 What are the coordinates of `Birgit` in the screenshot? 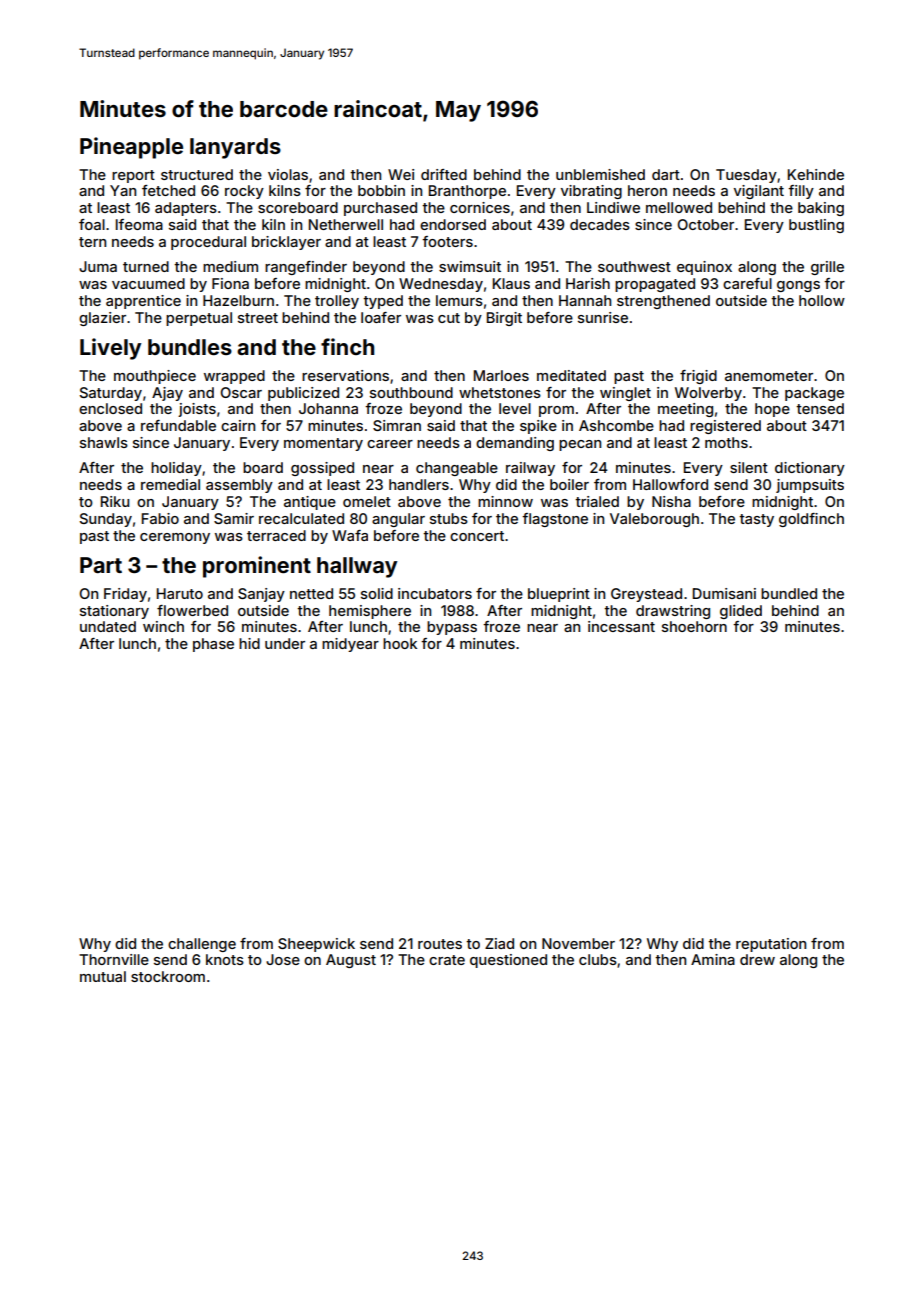 It's located at (504, 319).
